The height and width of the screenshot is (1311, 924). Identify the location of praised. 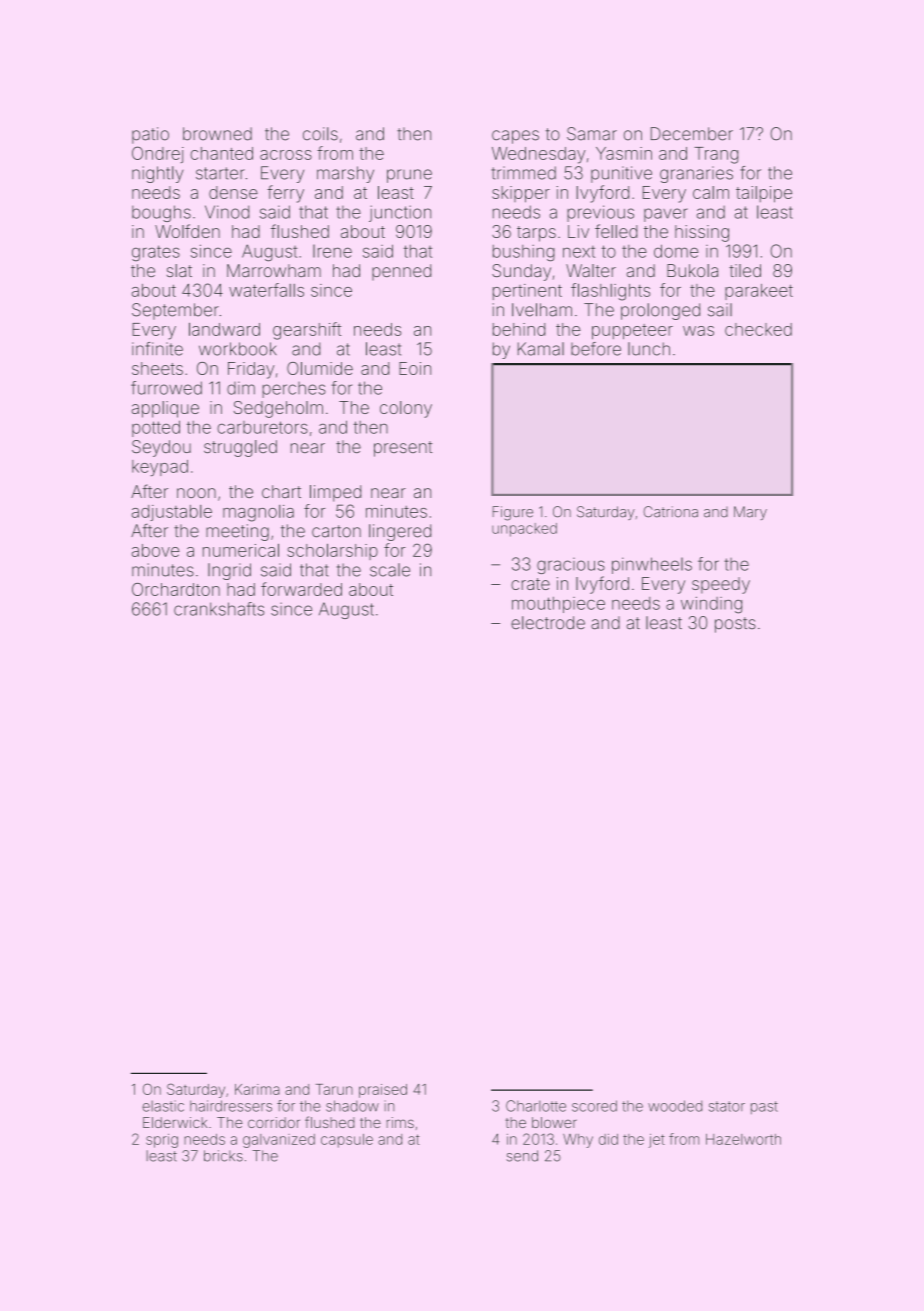
(383, 1091).
